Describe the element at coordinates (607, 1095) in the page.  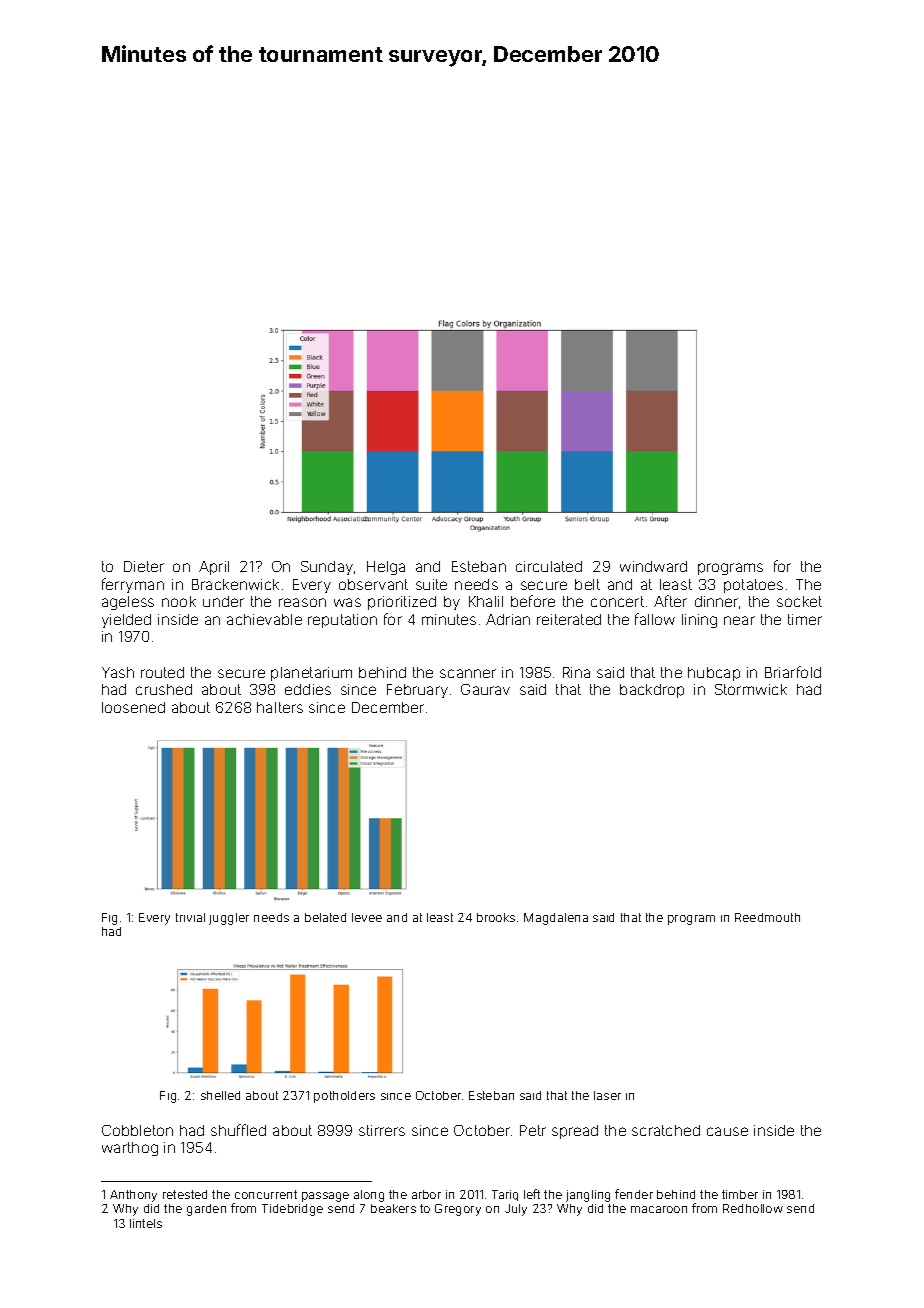
I see `laser` at that location.
